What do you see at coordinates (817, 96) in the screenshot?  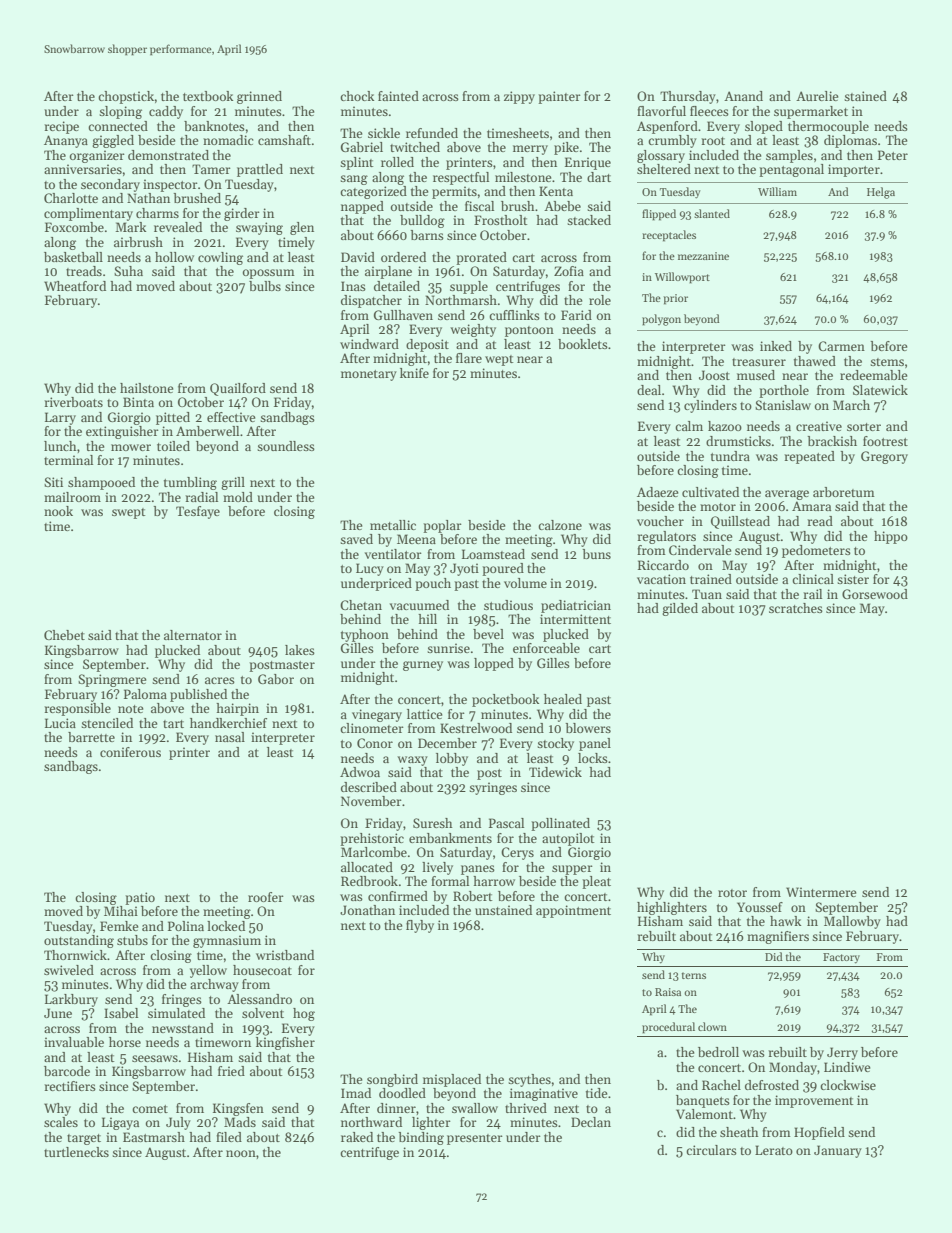 I see `Aurelie` at bounding box center [817, 96].
